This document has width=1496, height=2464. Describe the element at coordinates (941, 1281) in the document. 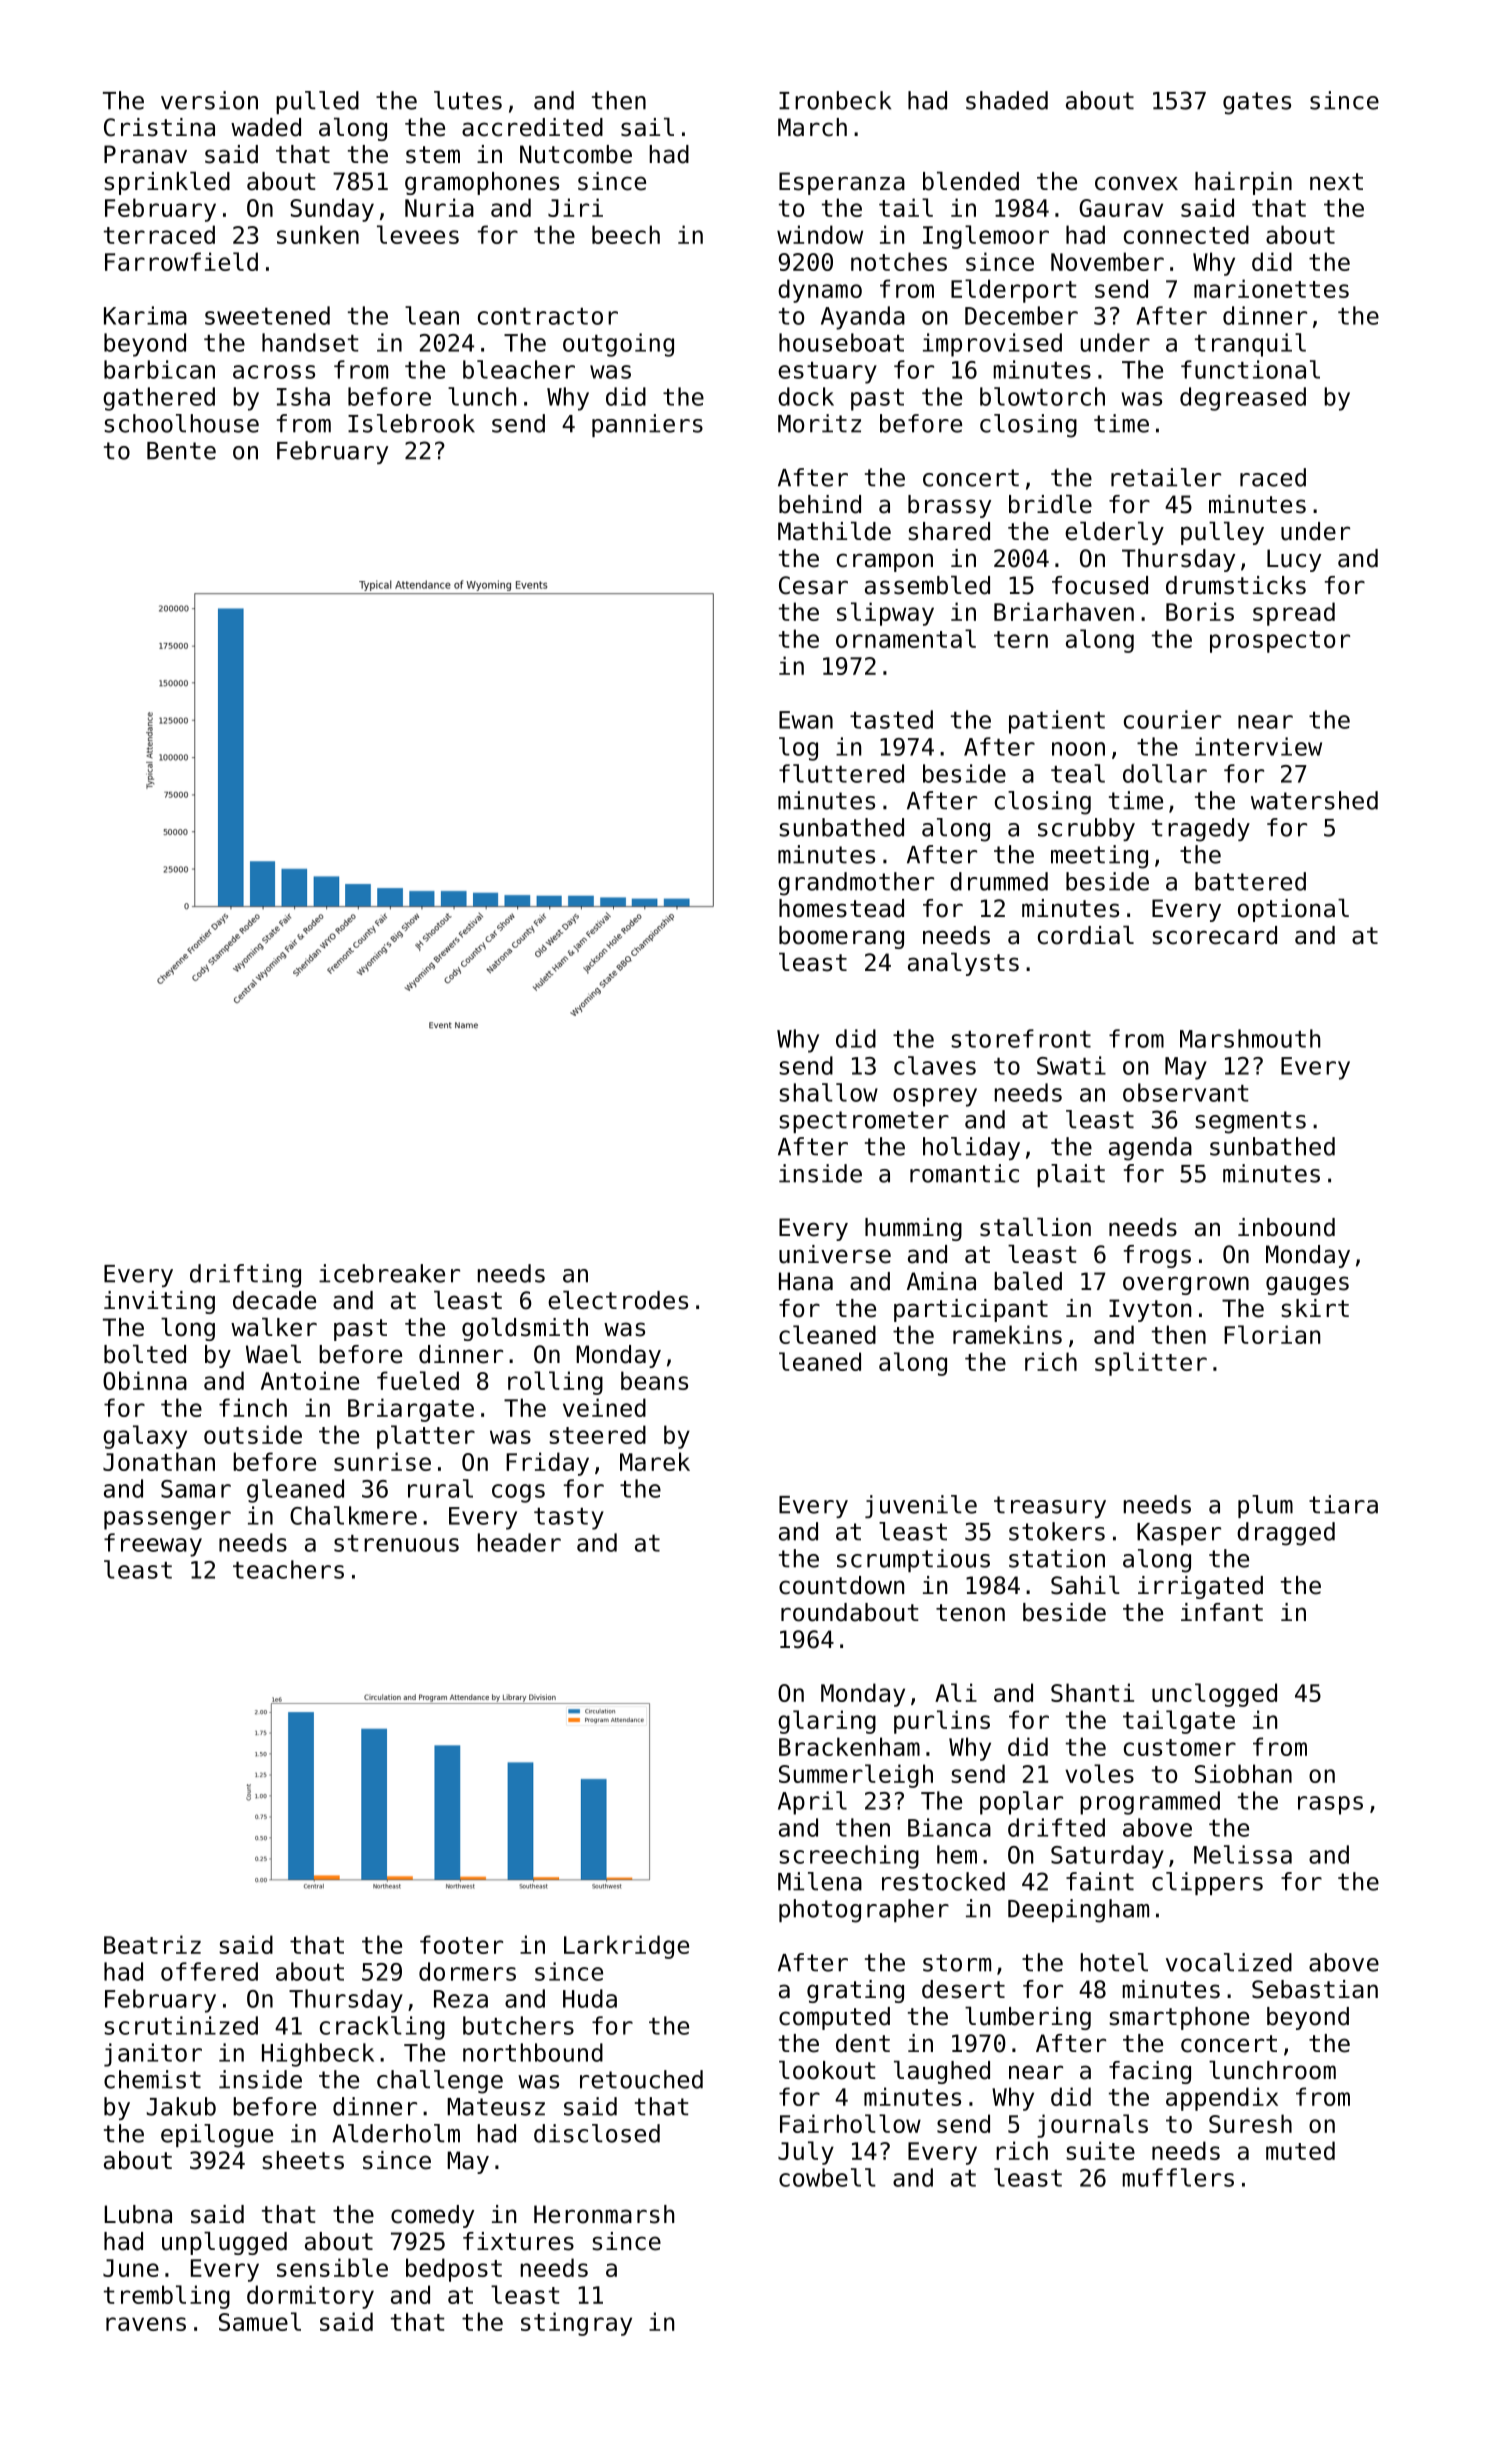

I see `Amina` at that location.
